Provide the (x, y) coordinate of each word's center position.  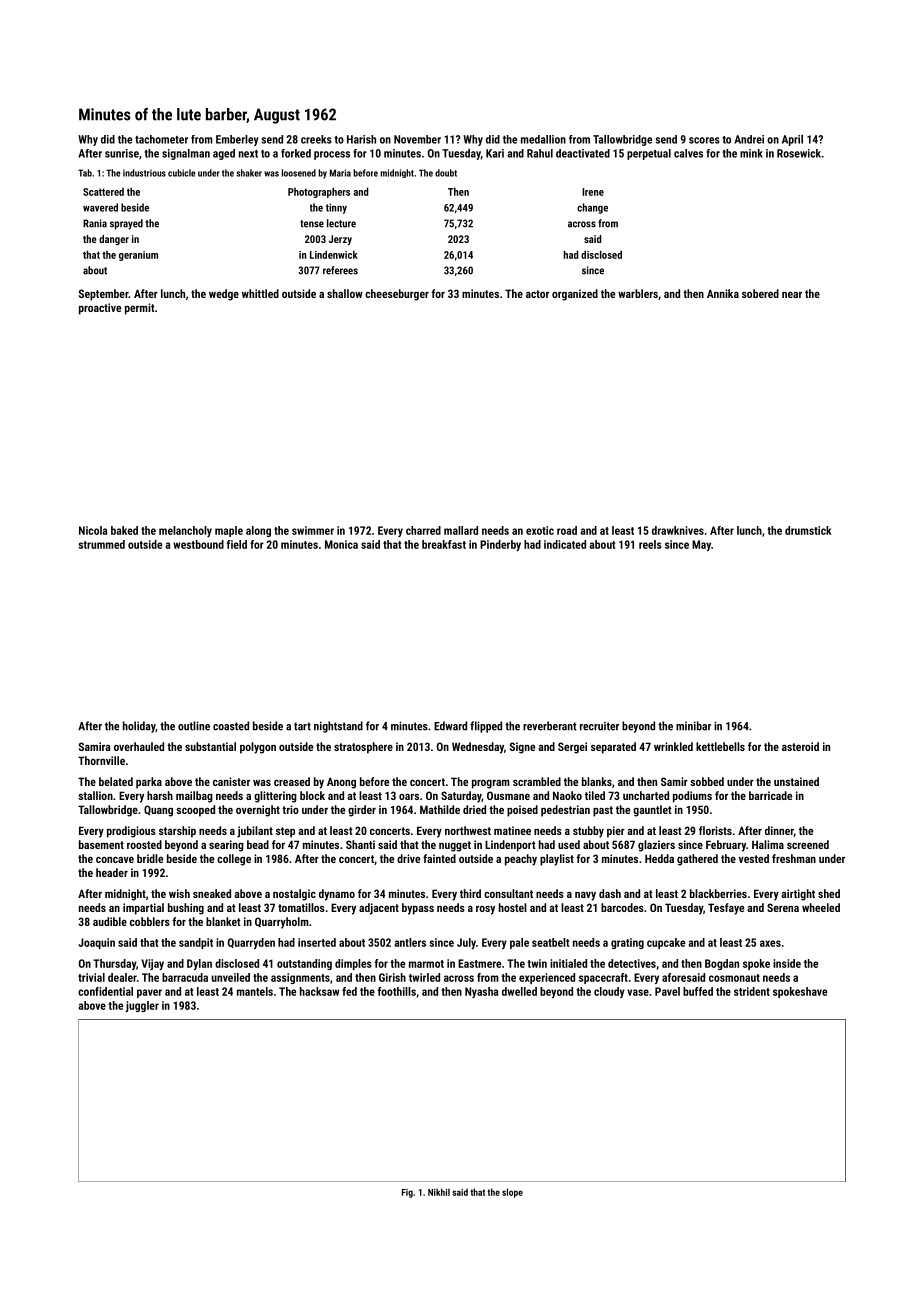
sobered (760, 293)
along (258, 531)
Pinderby (500, 545)
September (104, 295)
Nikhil (439, 1192)
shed (829, 893)
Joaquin (96, 943)
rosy (485, 910)
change (592, 208)
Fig (407, 1193)
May (701, 545)
